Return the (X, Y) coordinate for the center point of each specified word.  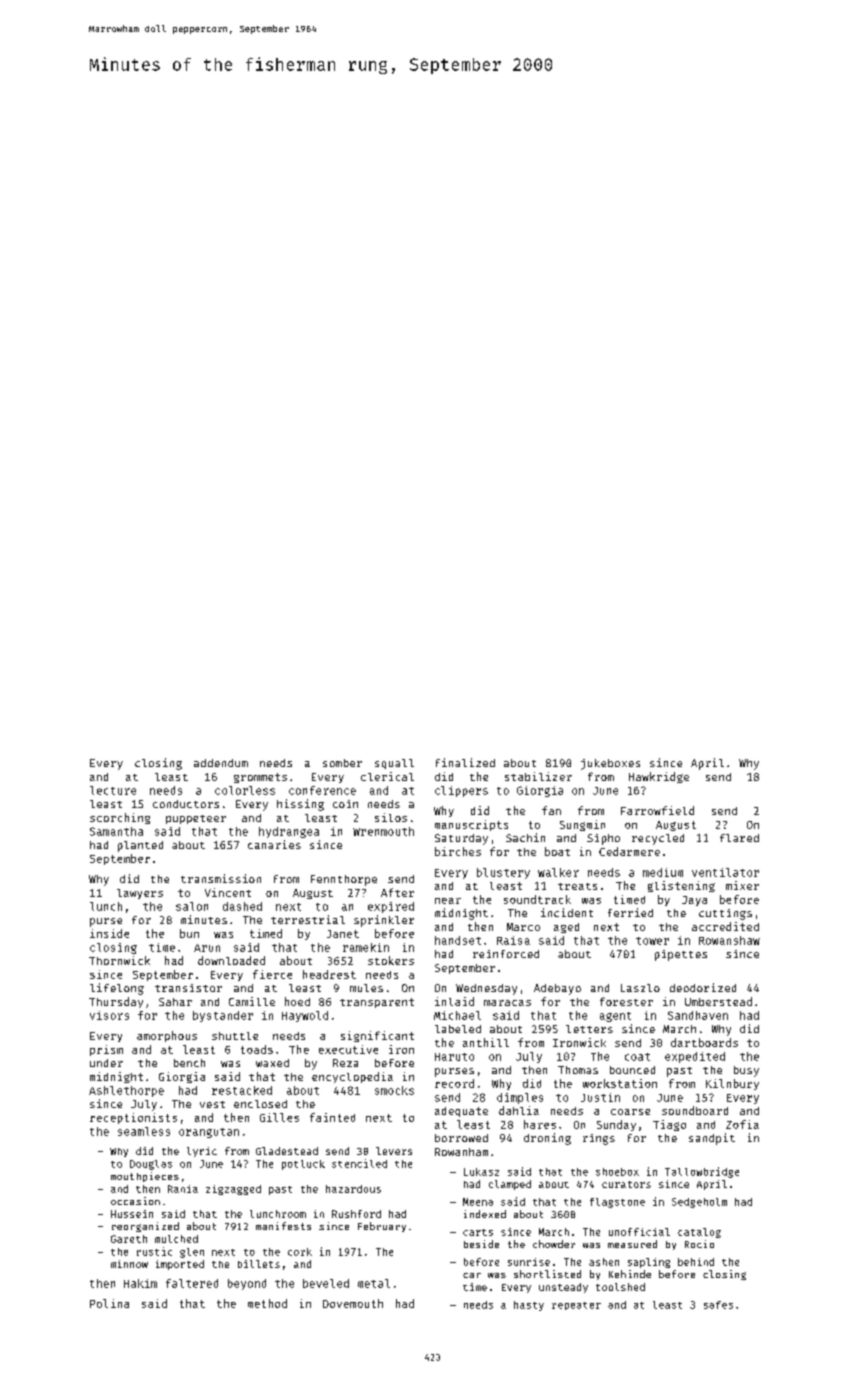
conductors (186, 804)
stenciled (359, 1163)
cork (300, 1252)
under (106, 1063)
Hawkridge (659, 777)
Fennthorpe (344, 880)
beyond (247, 1284)
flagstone (617, 1203)
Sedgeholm (699, 1203)
